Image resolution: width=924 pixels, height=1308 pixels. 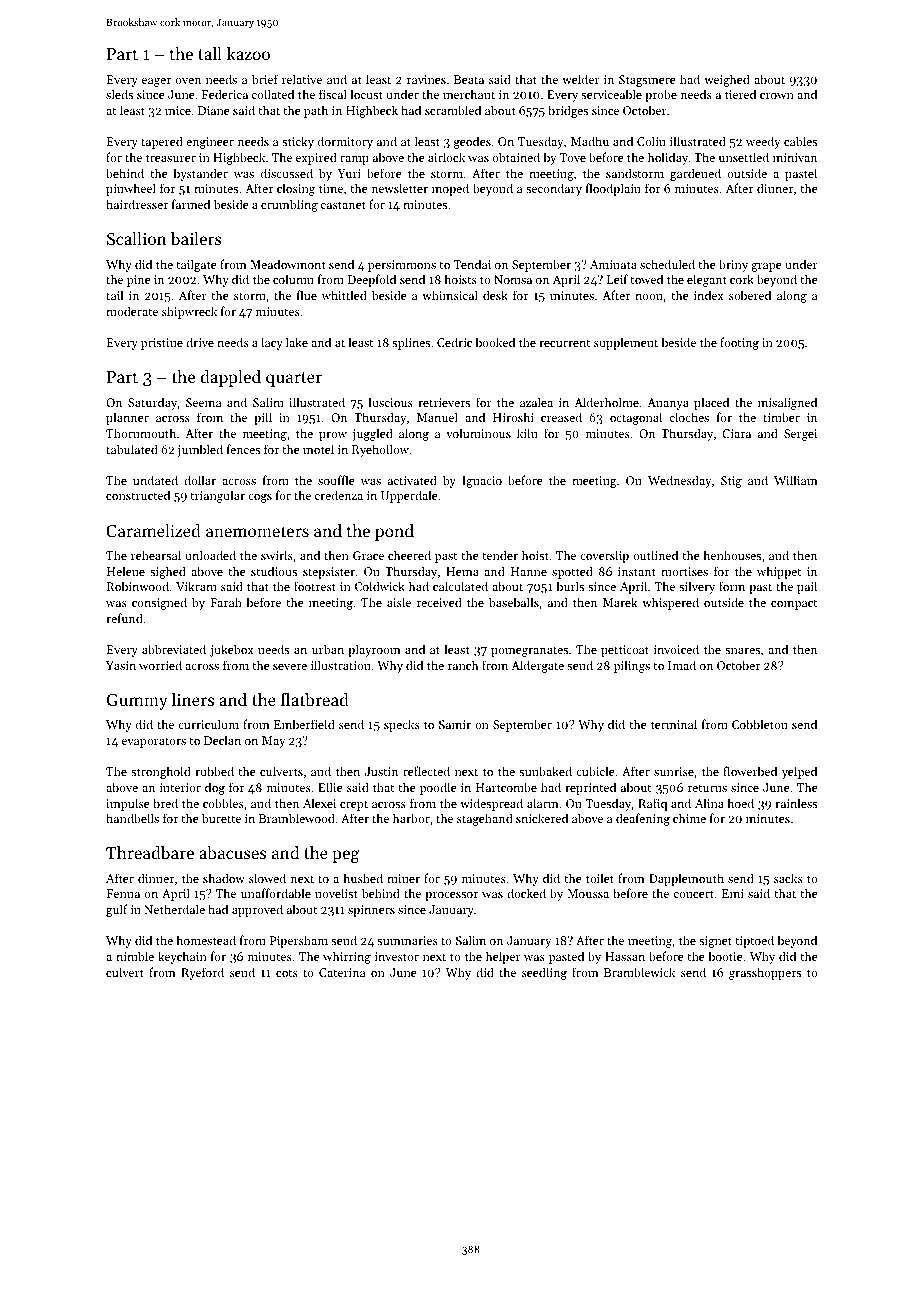 What do you see at coordinates (450, 189) in the screenshot?
I see `moped` at bounding box center [450, 189].
